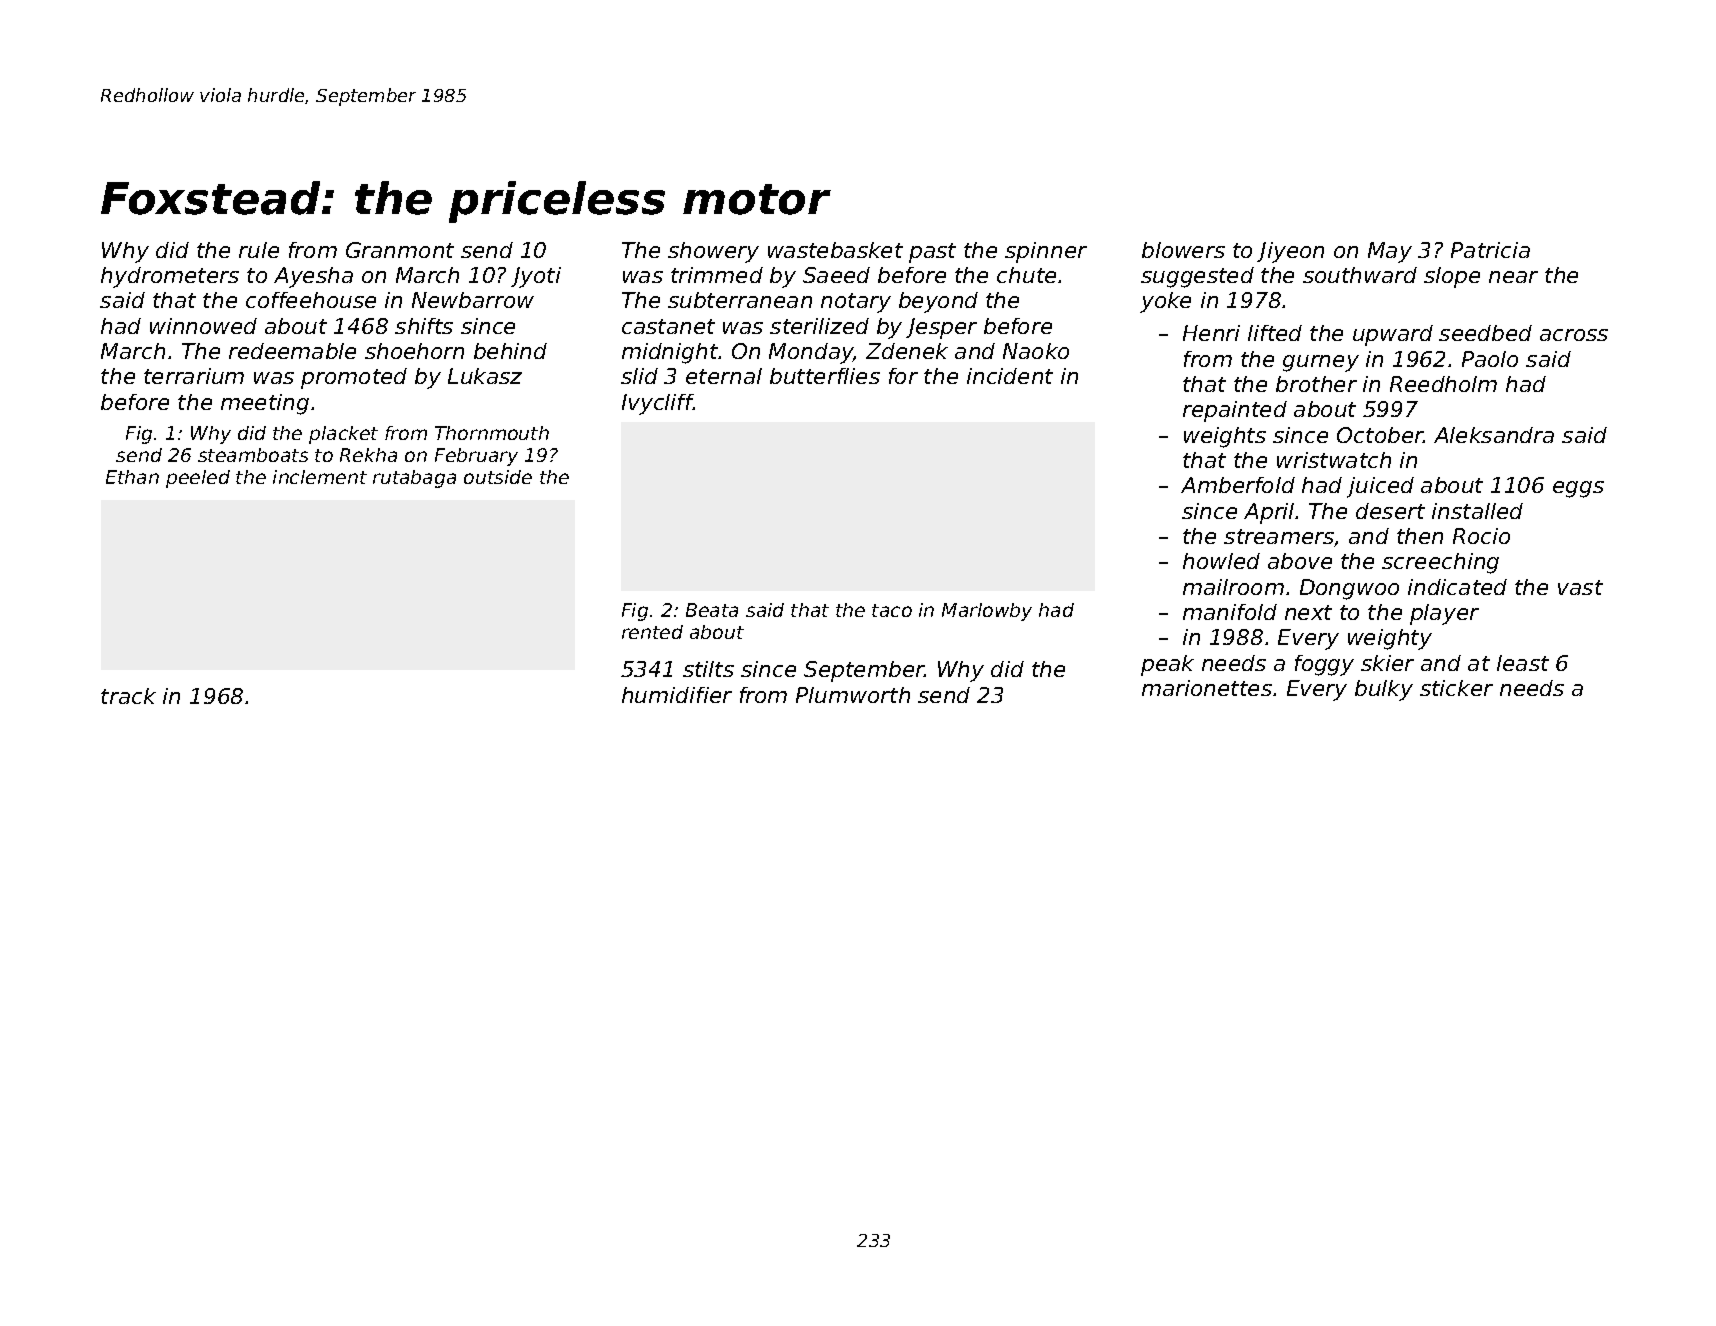 This screenshot has width=1716, height=1326. Describe the element at coordinates (1167, 665) in the screenshot. I see `peak` at that location.
